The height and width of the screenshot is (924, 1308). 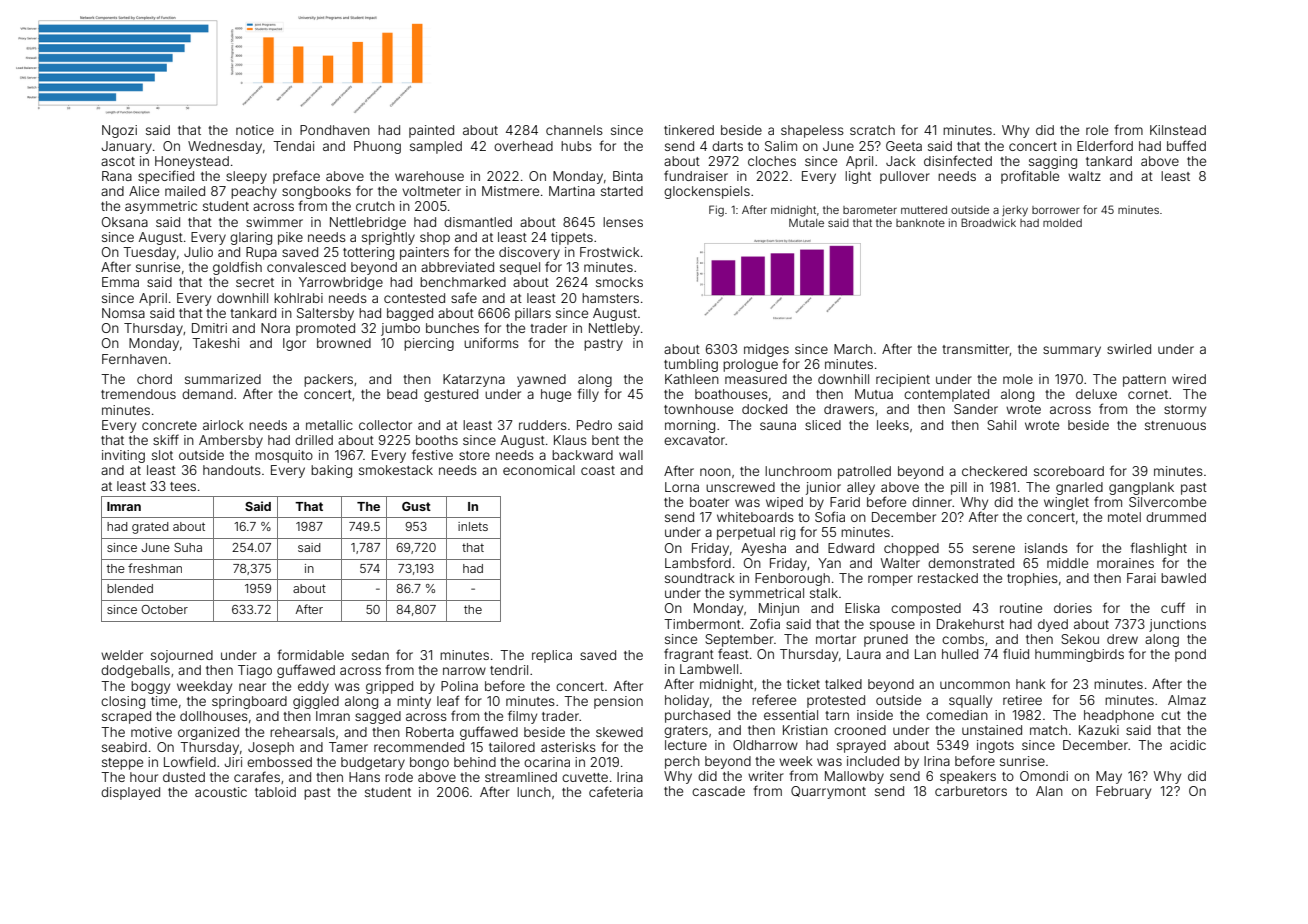 What do you see at coordinates (1175, 425) in the screenshot?
I see `strenuous` at bounding box center [1175, 425].
